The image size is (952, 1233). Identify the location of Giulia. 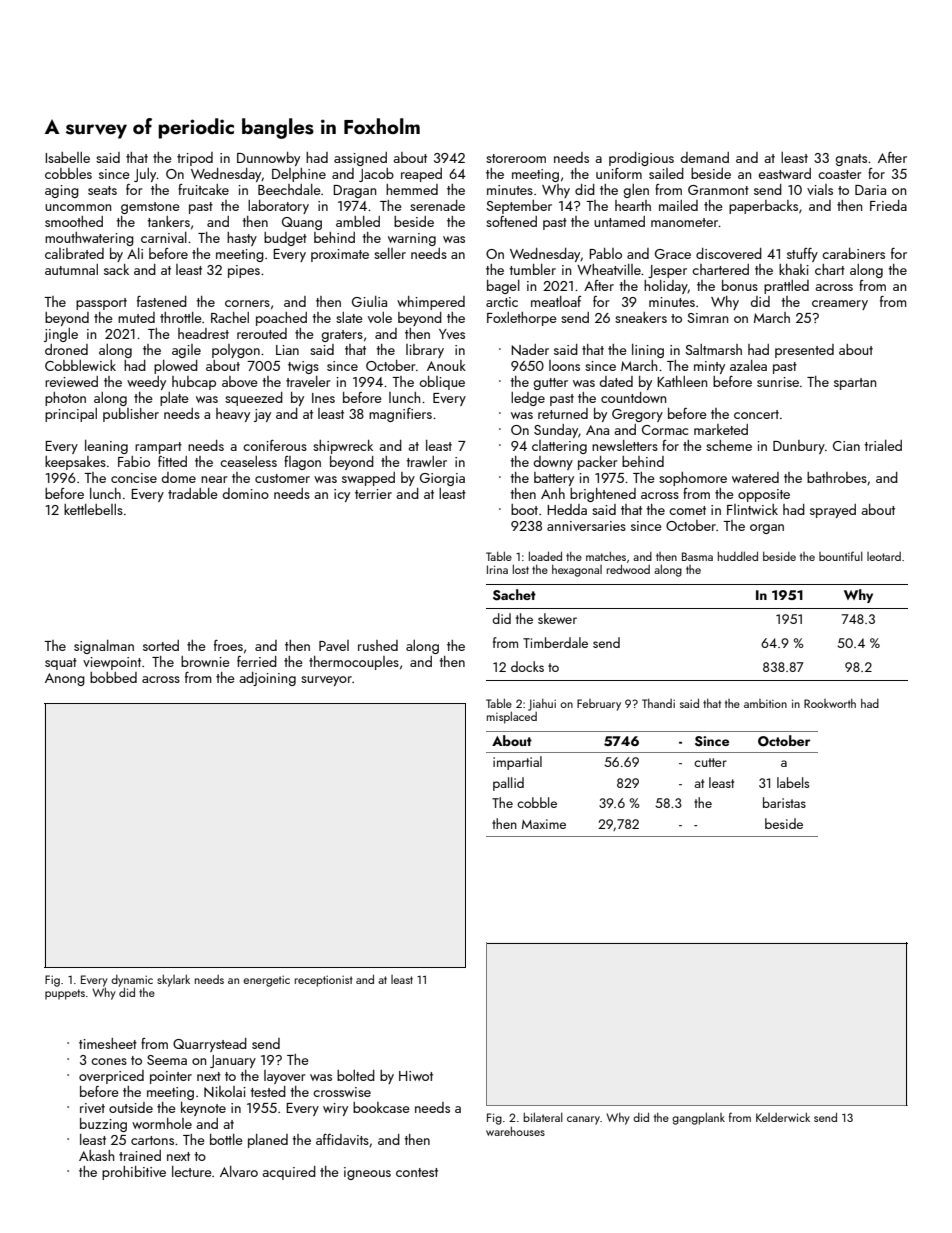
(369, 301).
